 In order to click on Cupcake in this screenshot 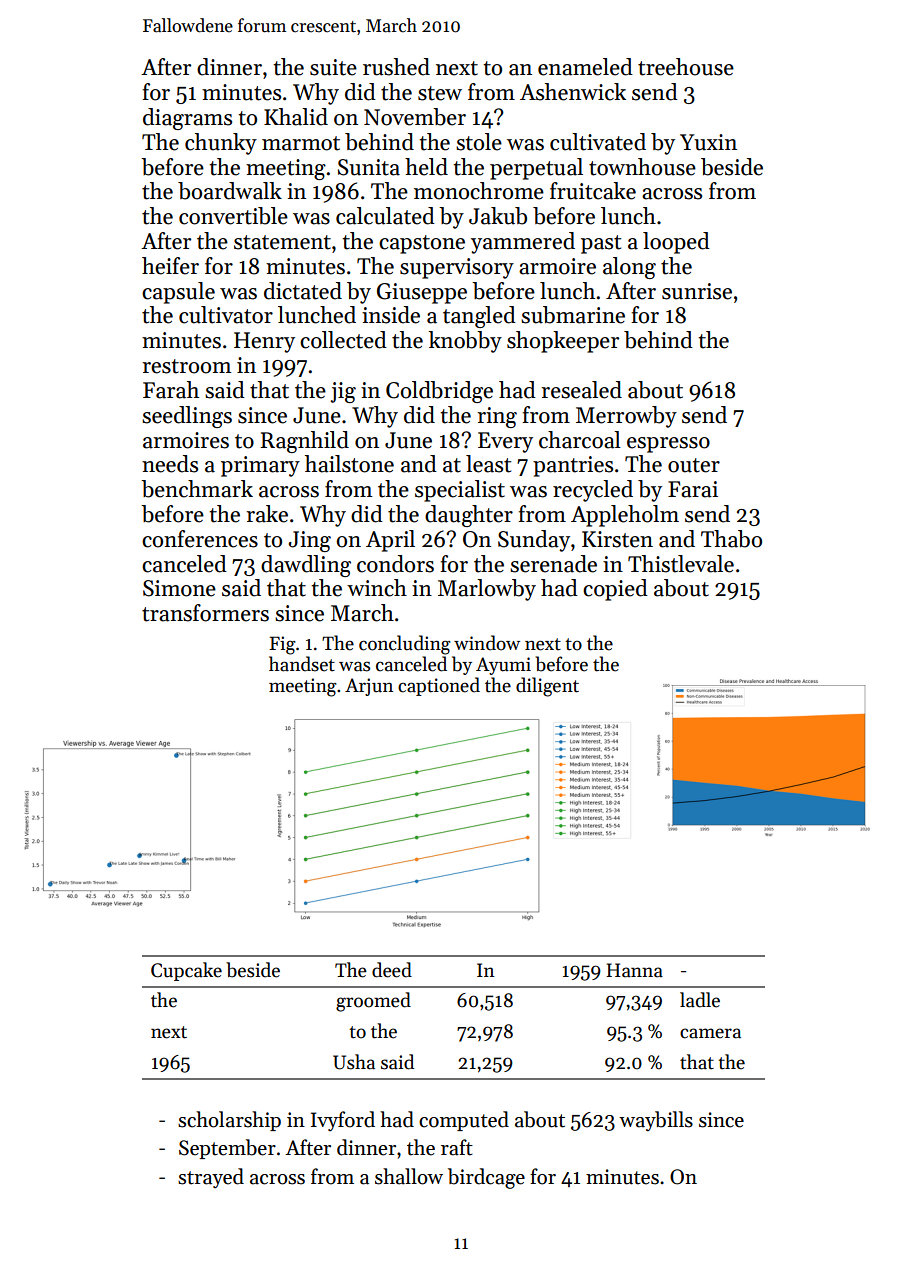, I will do `click(186, 971)`.
